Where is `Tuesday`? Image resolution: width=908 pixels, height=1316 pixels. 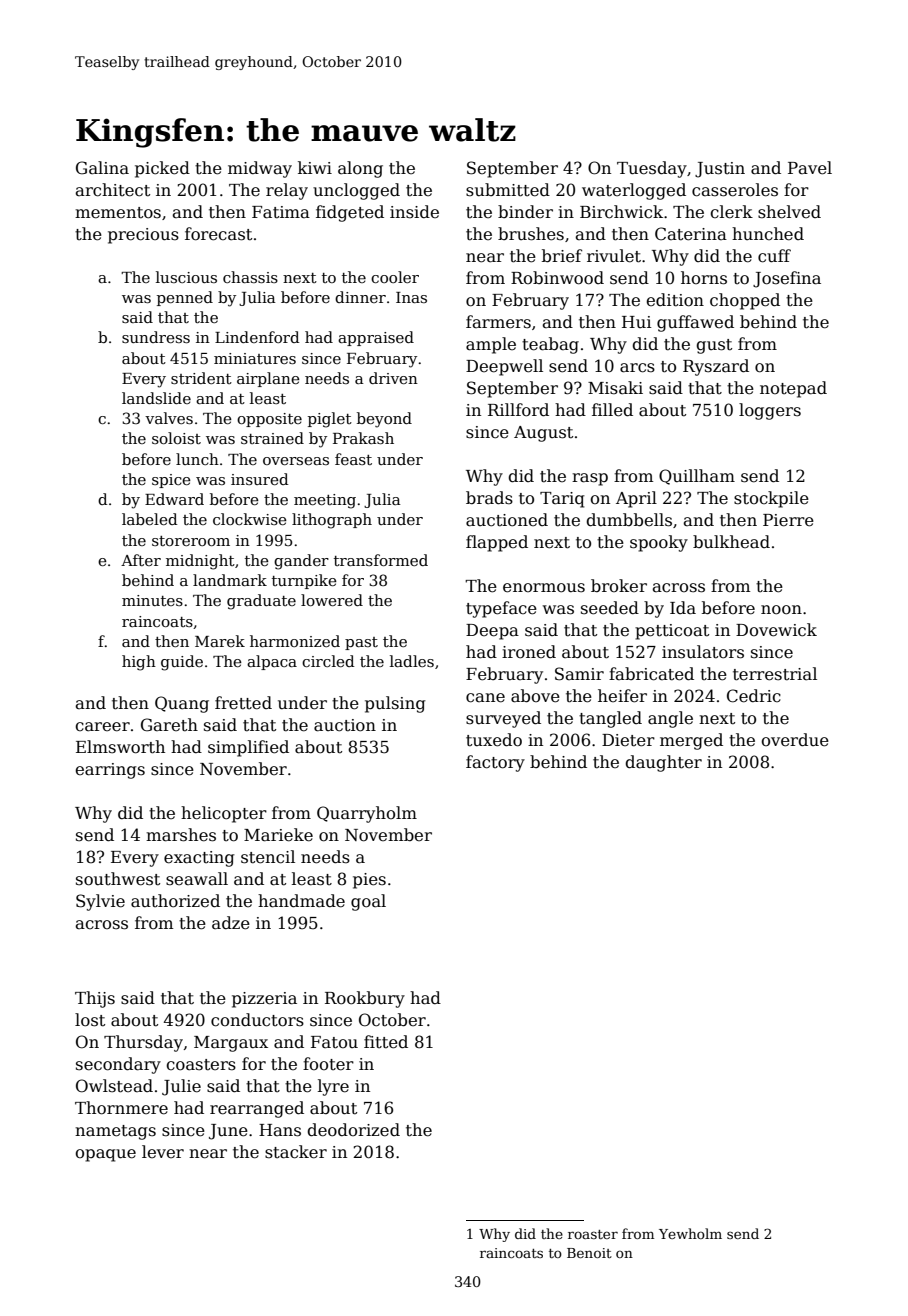 Tuesday is located at coordinates (652, 169).
